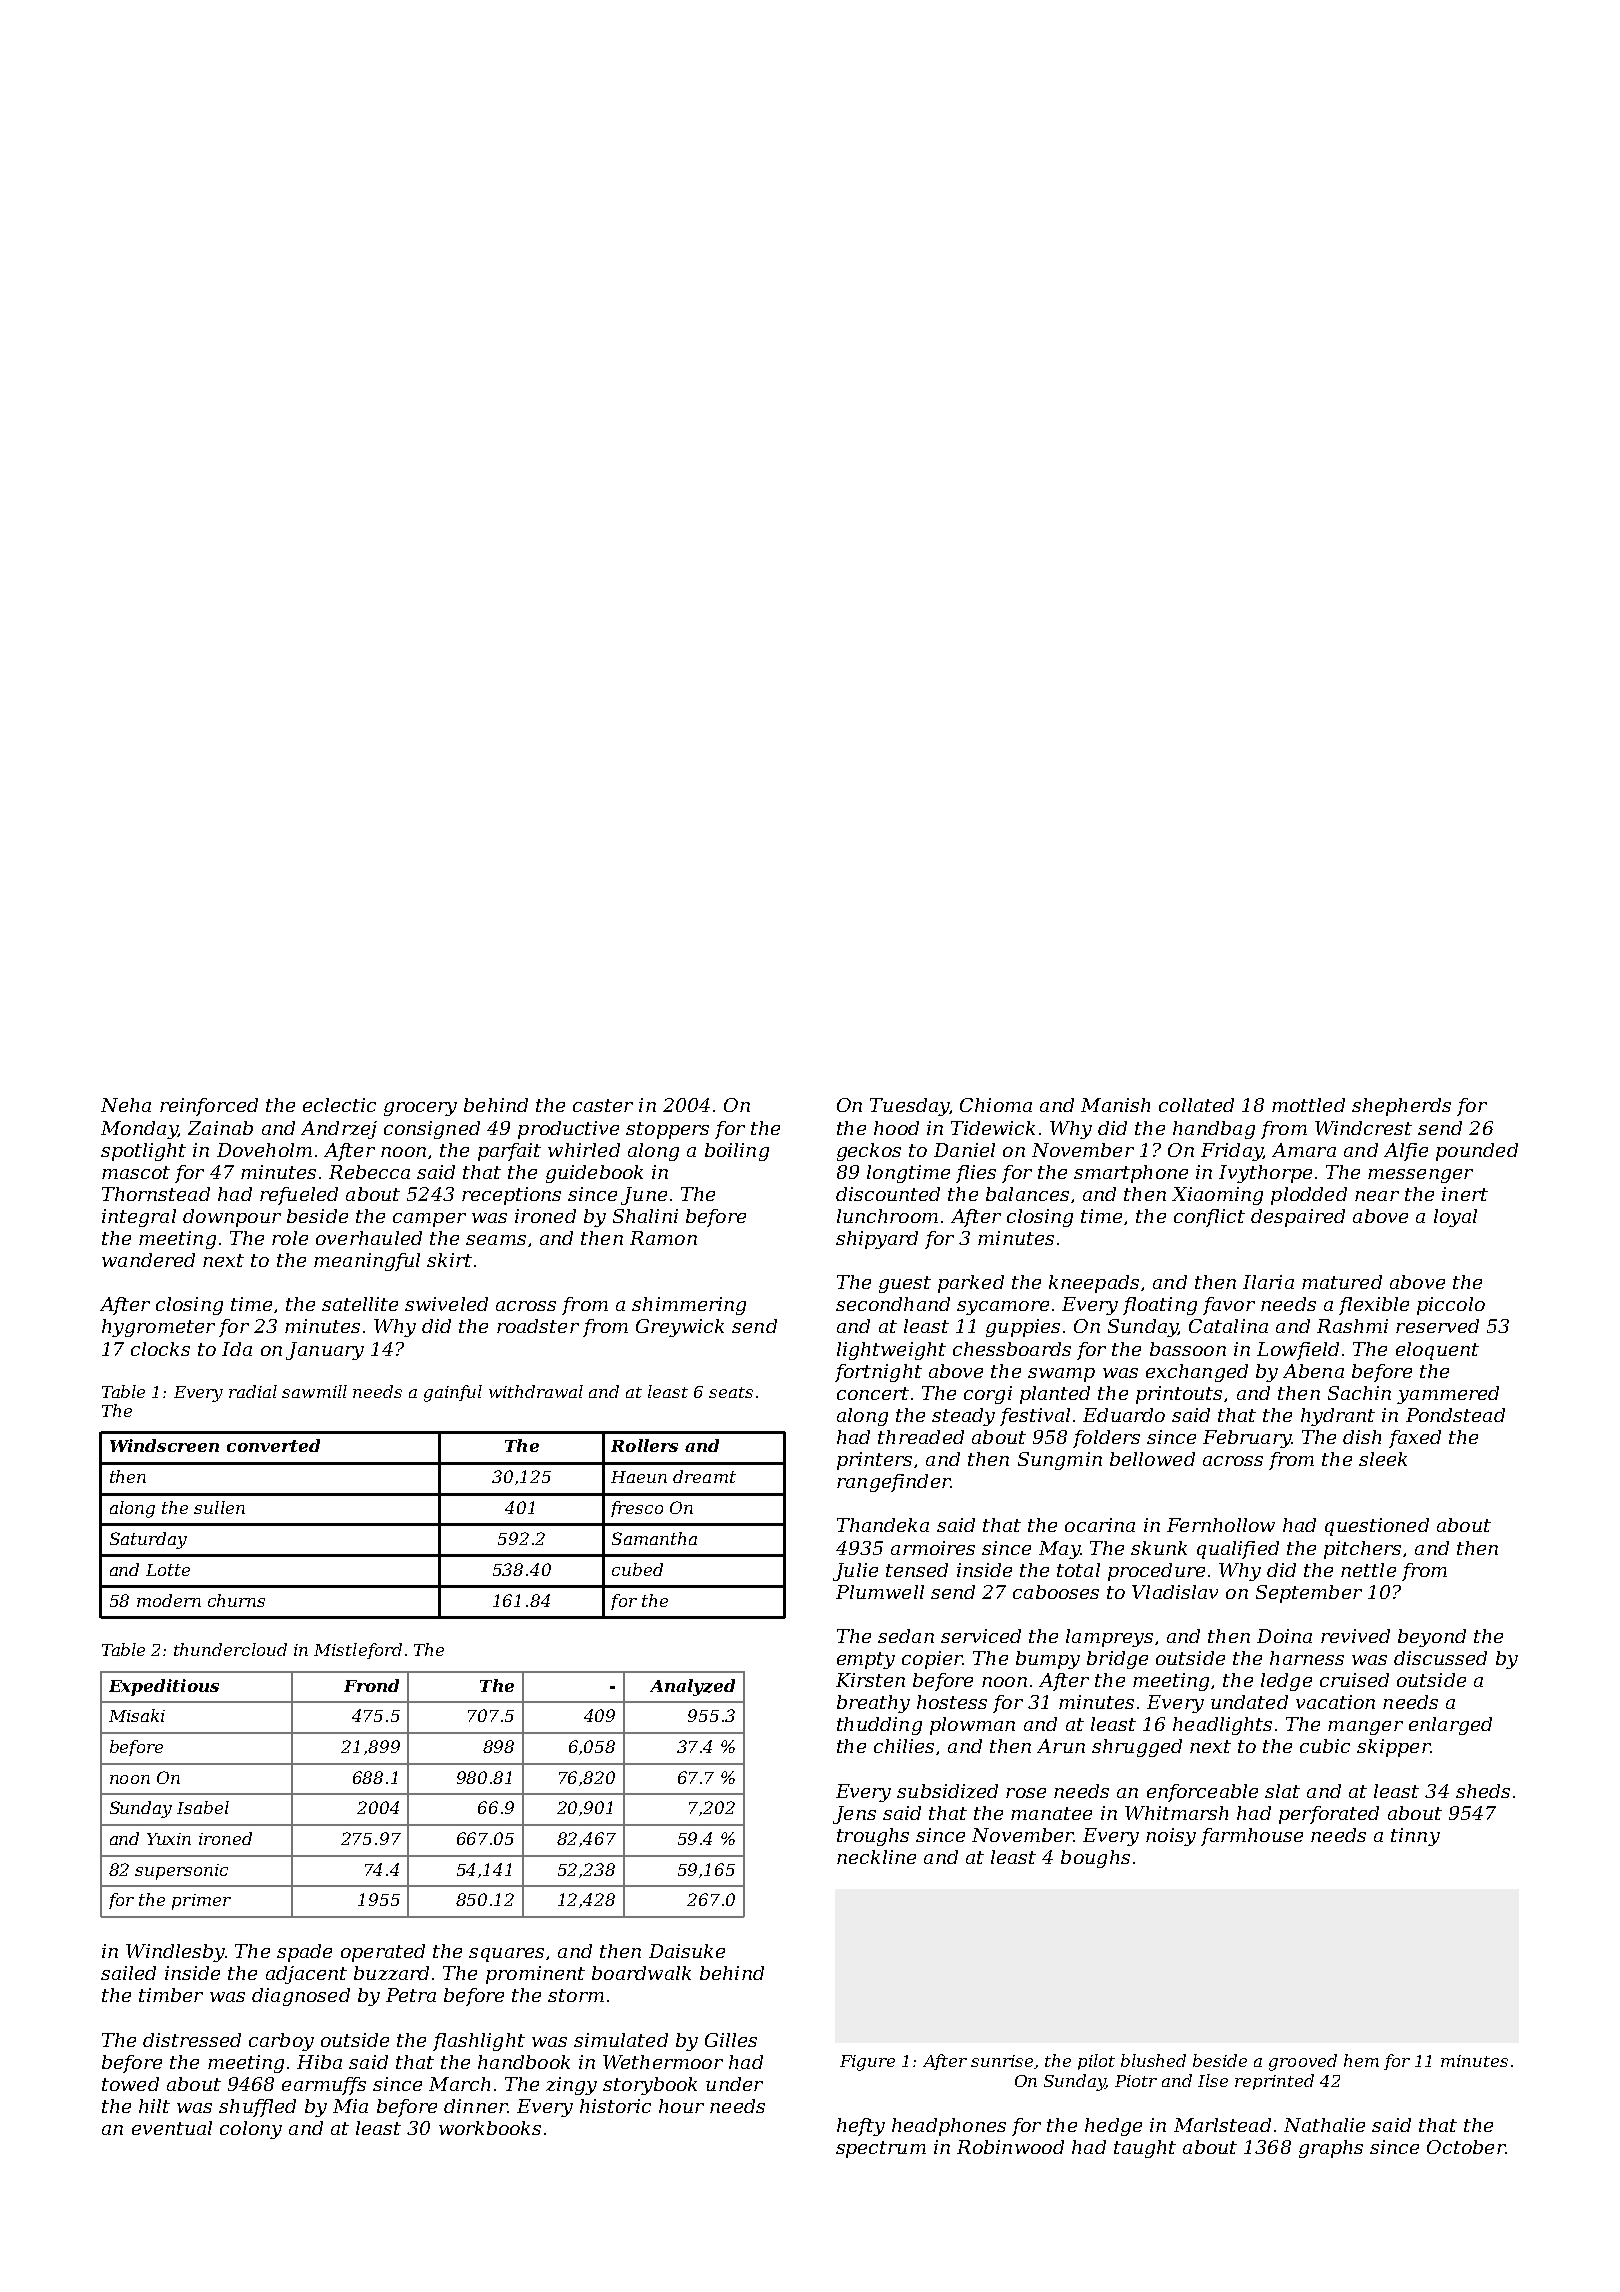 The image size is (1620, 2292). I want to click on spectrum, so click(881, 2149).
